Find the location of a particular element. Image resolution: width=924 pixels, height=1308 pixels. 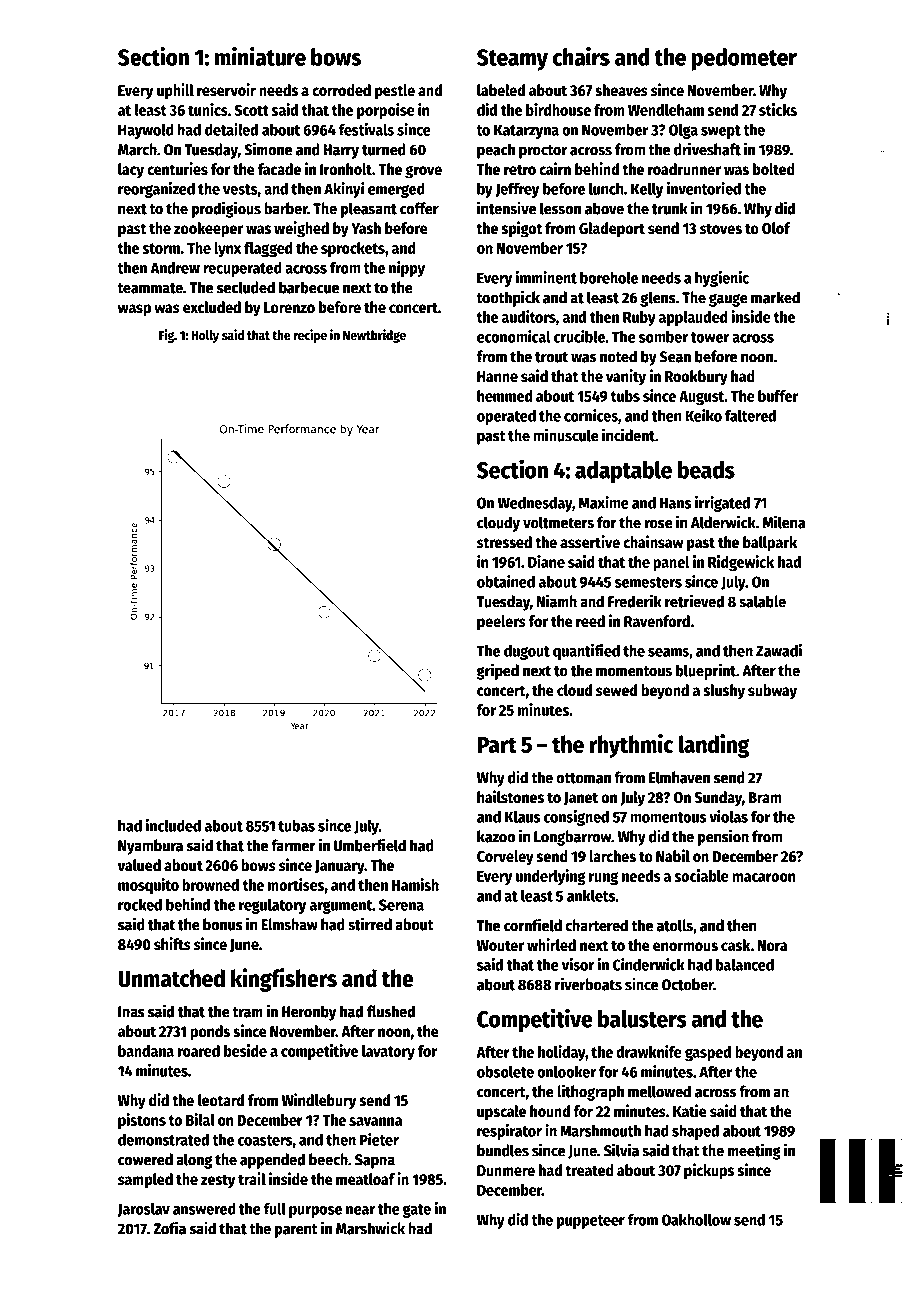

bandana is located at coordinates (146, 1051).
